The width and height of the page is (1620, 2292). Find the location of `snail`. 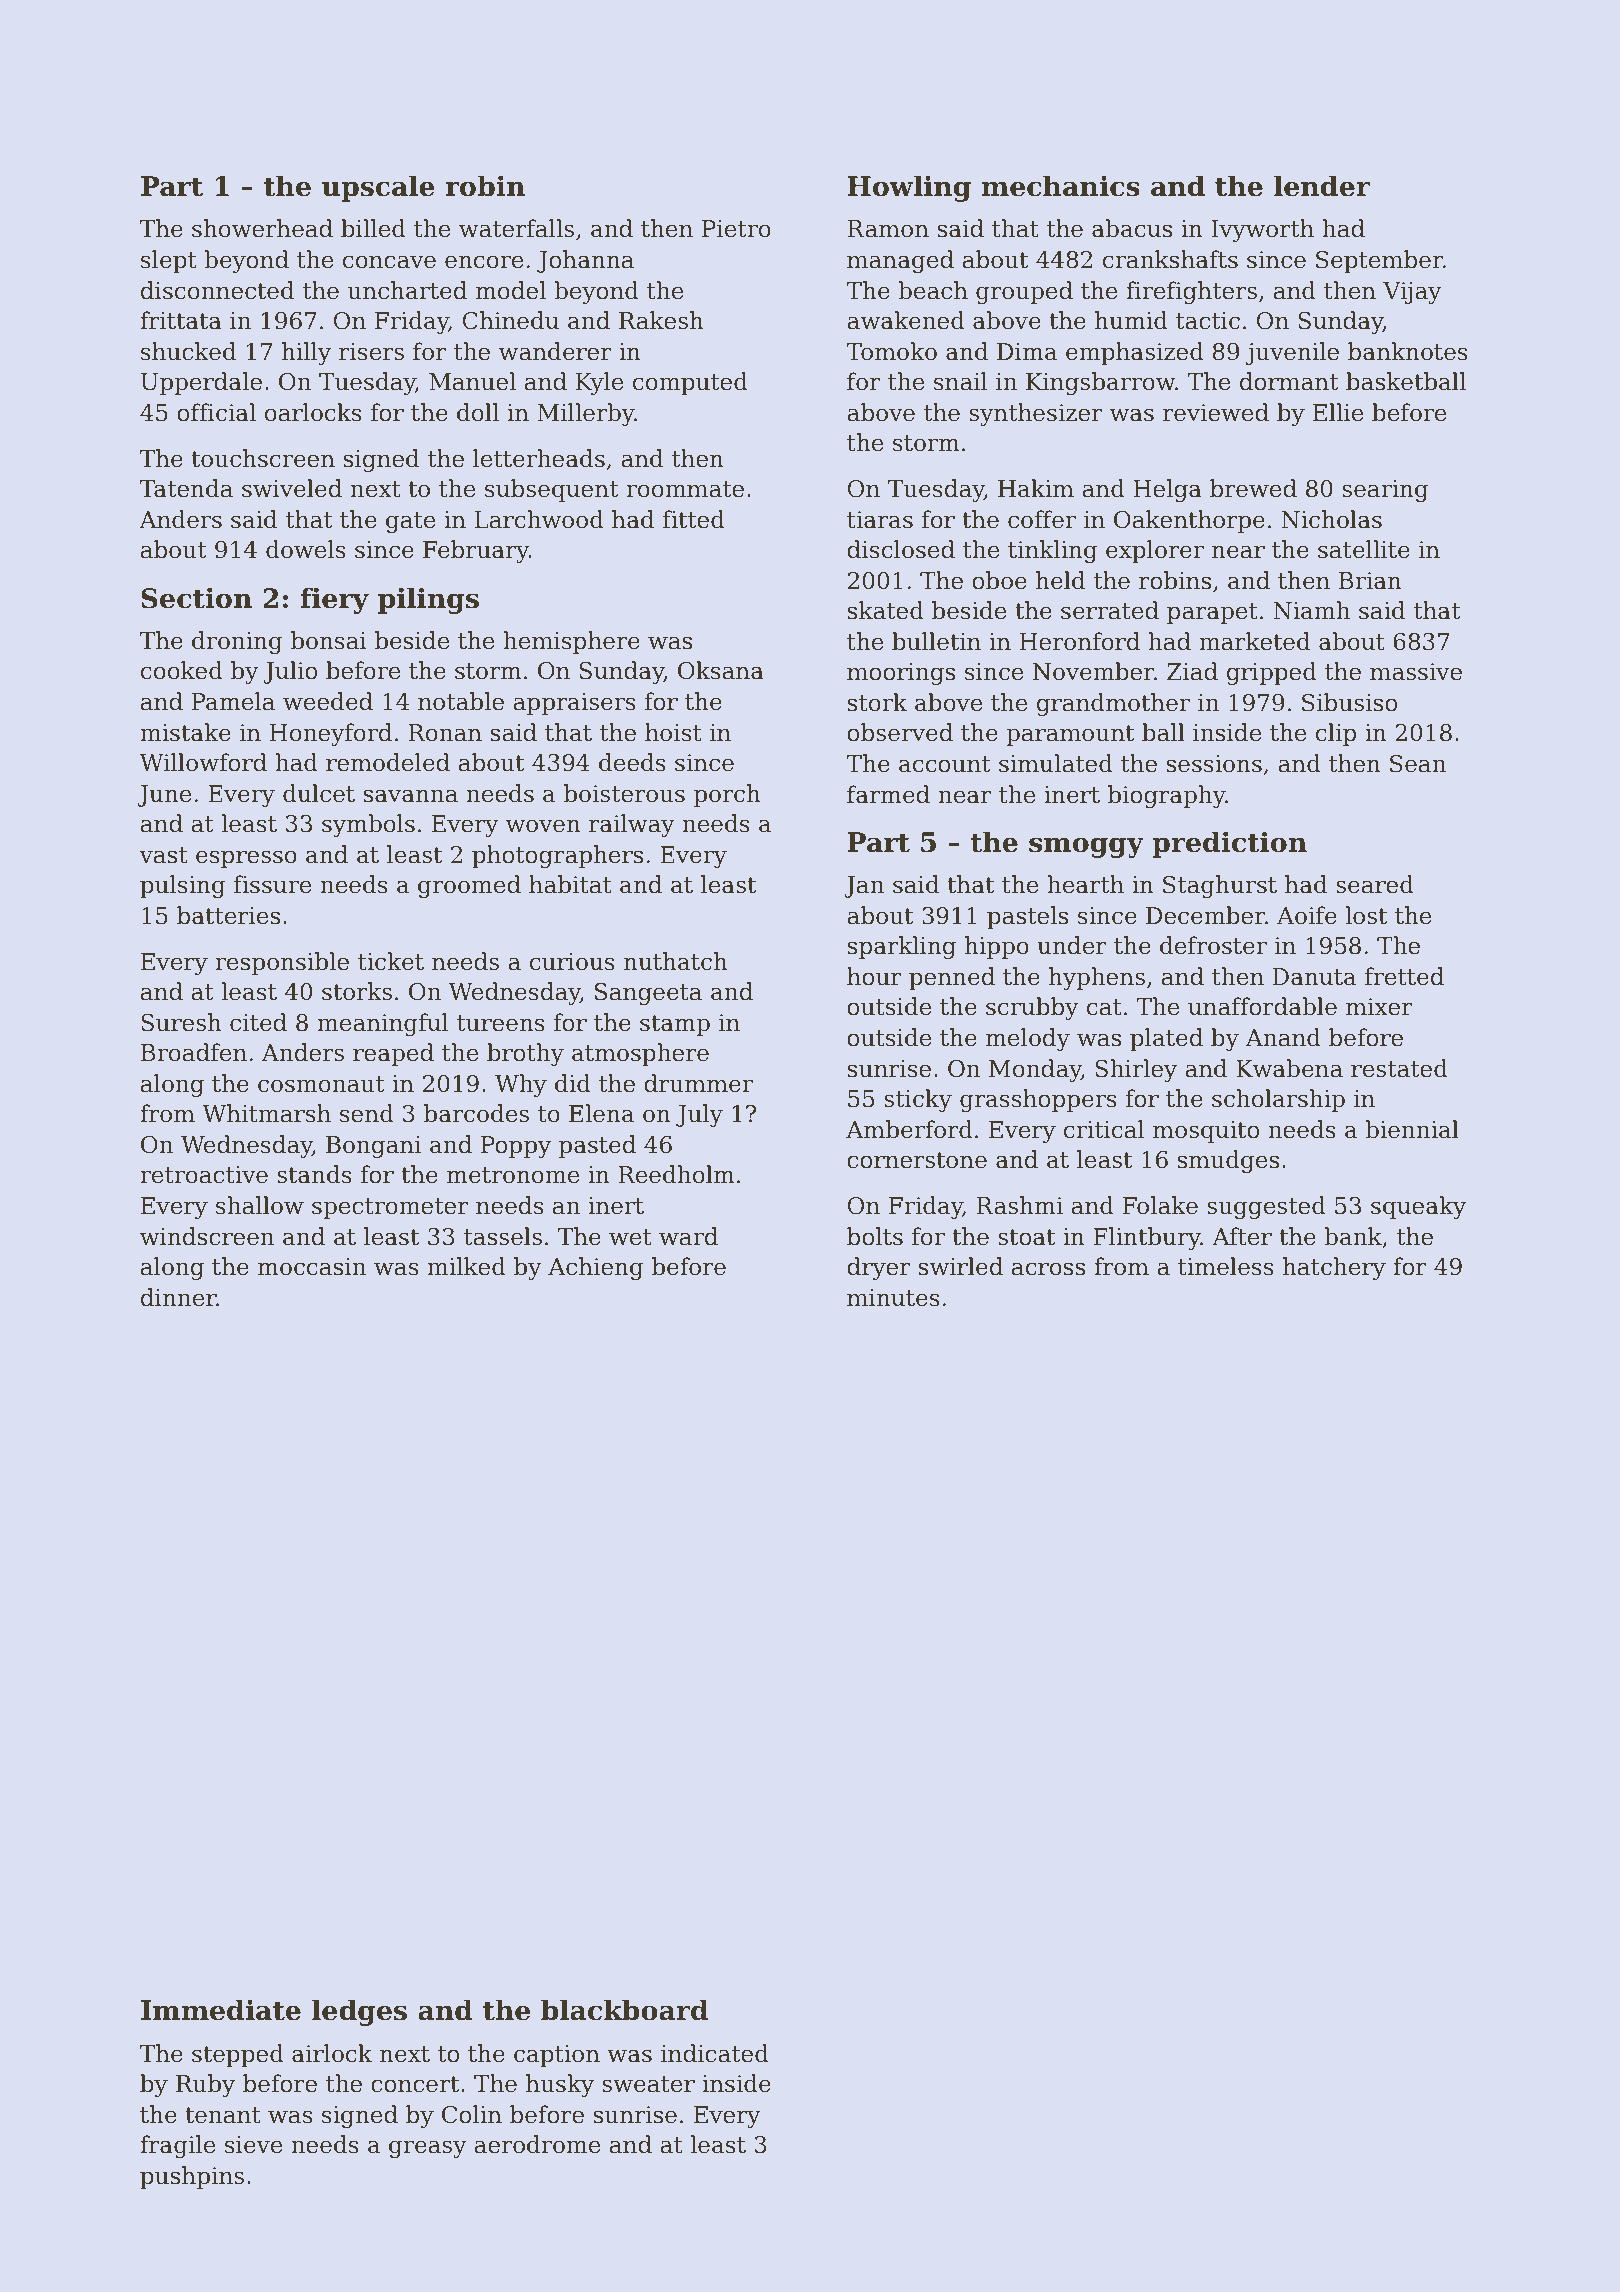

snail is located at coordinates (960, 381).
